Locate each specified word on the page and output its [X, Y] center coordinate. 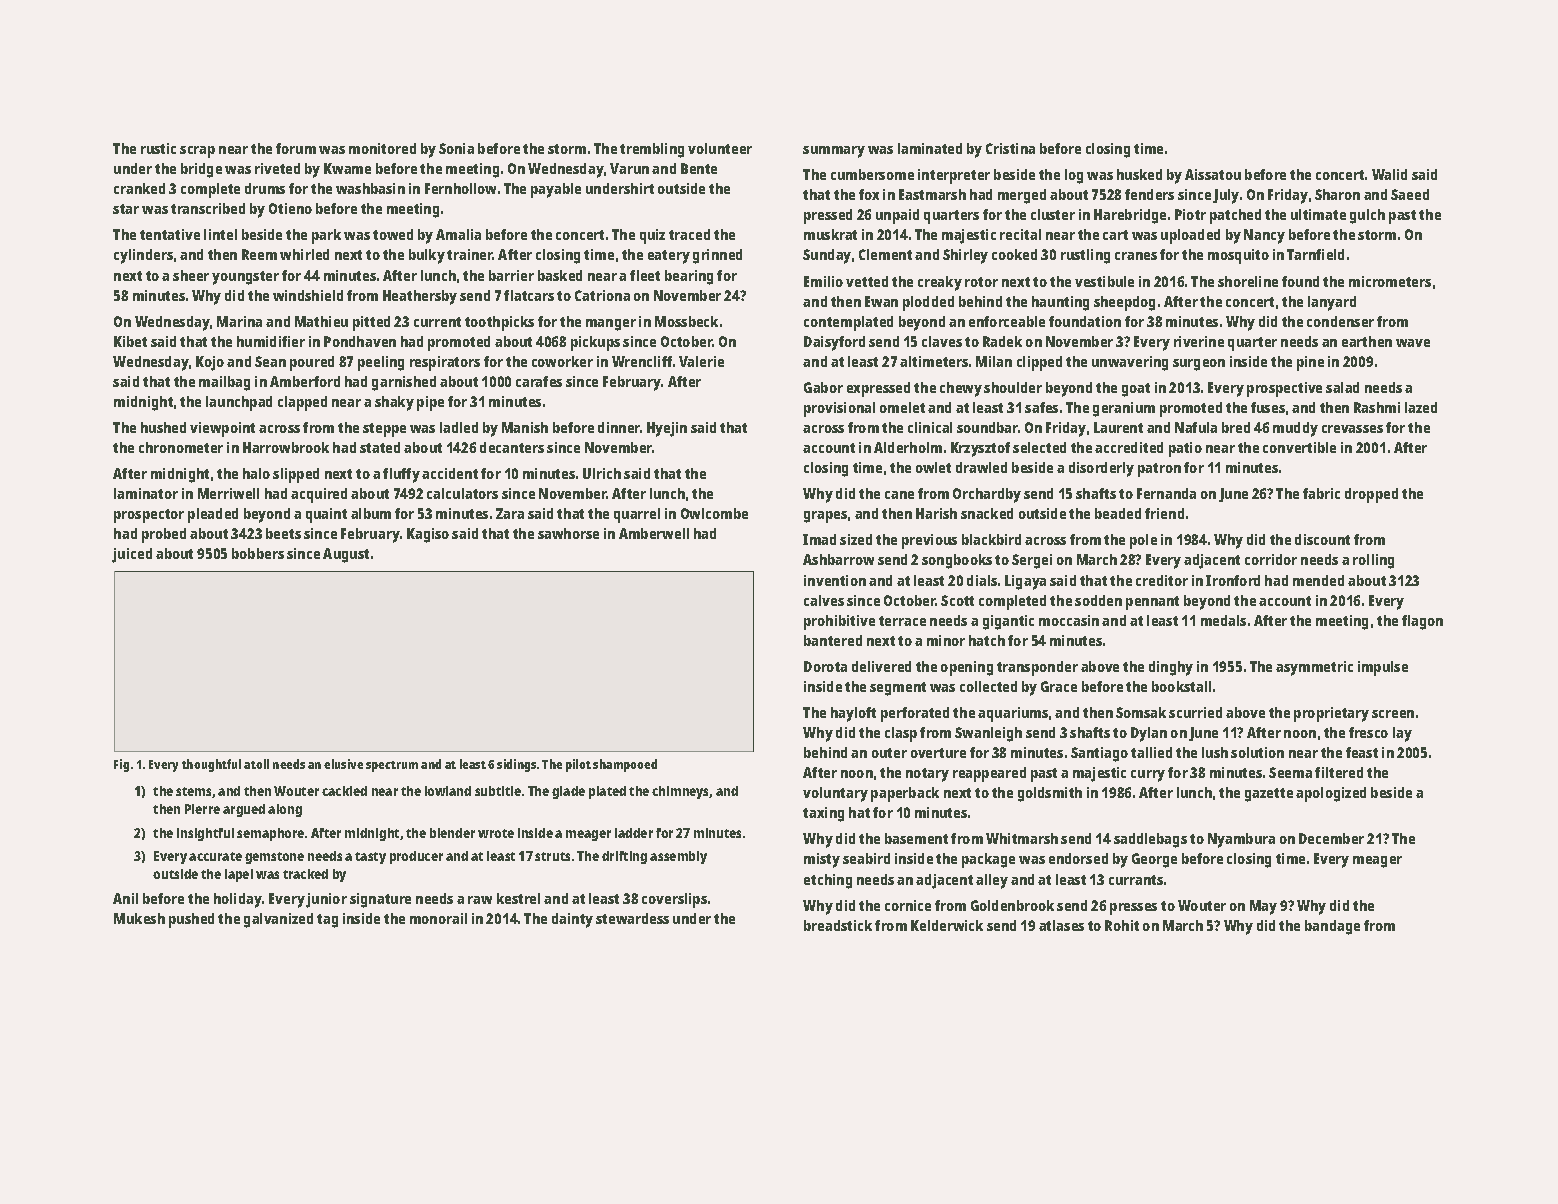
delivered [881, 666]
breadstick [838, 925]
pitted [371, 323]
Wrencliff [642, 361]
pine [1310, 363]
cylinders [143, 256]
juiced [132, 555]
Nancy [1264, 236]
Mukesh [139, 918]
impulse [1383, 668]
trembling [652, 150]
